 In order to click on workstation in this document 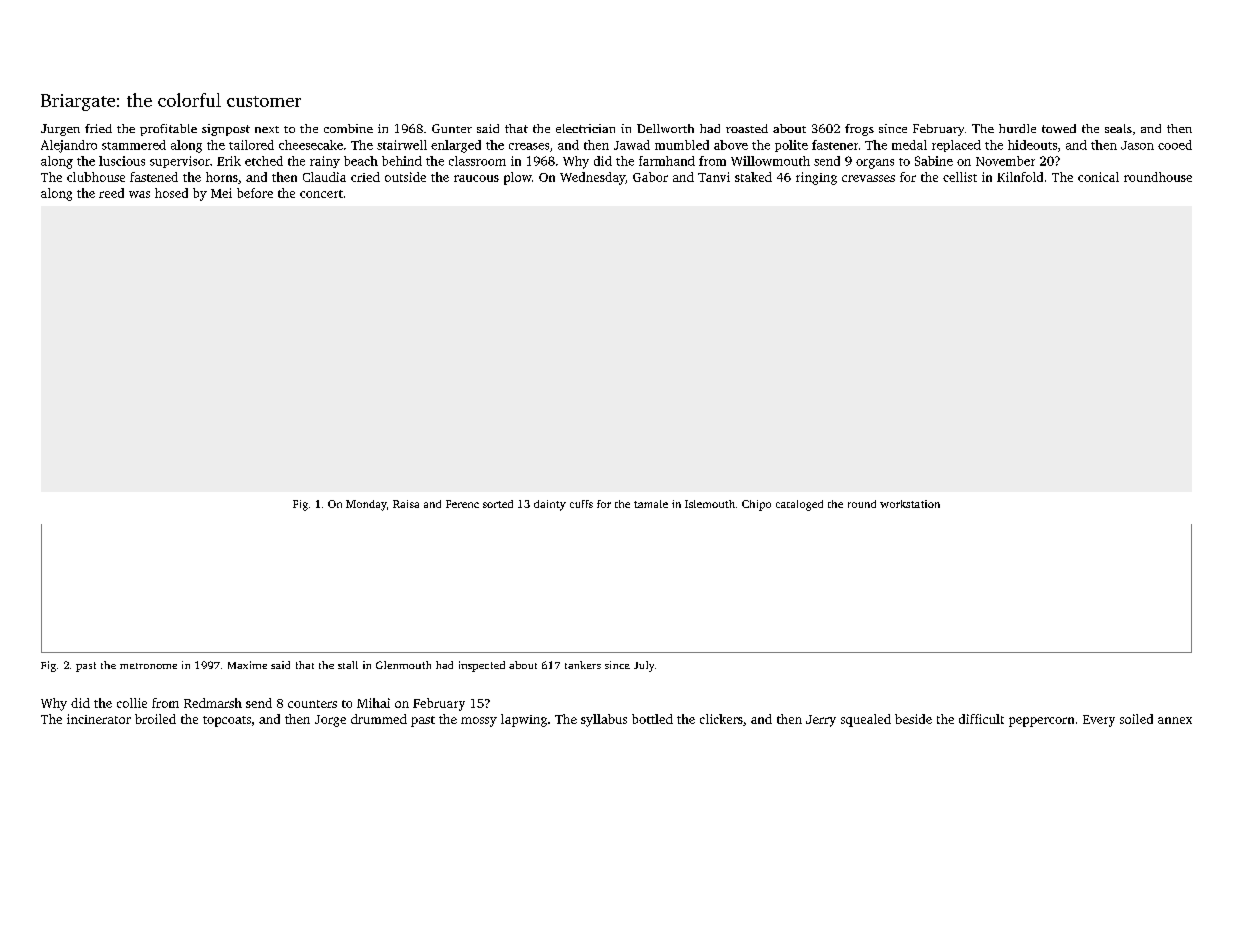, I will do `click(910, 504)`.
